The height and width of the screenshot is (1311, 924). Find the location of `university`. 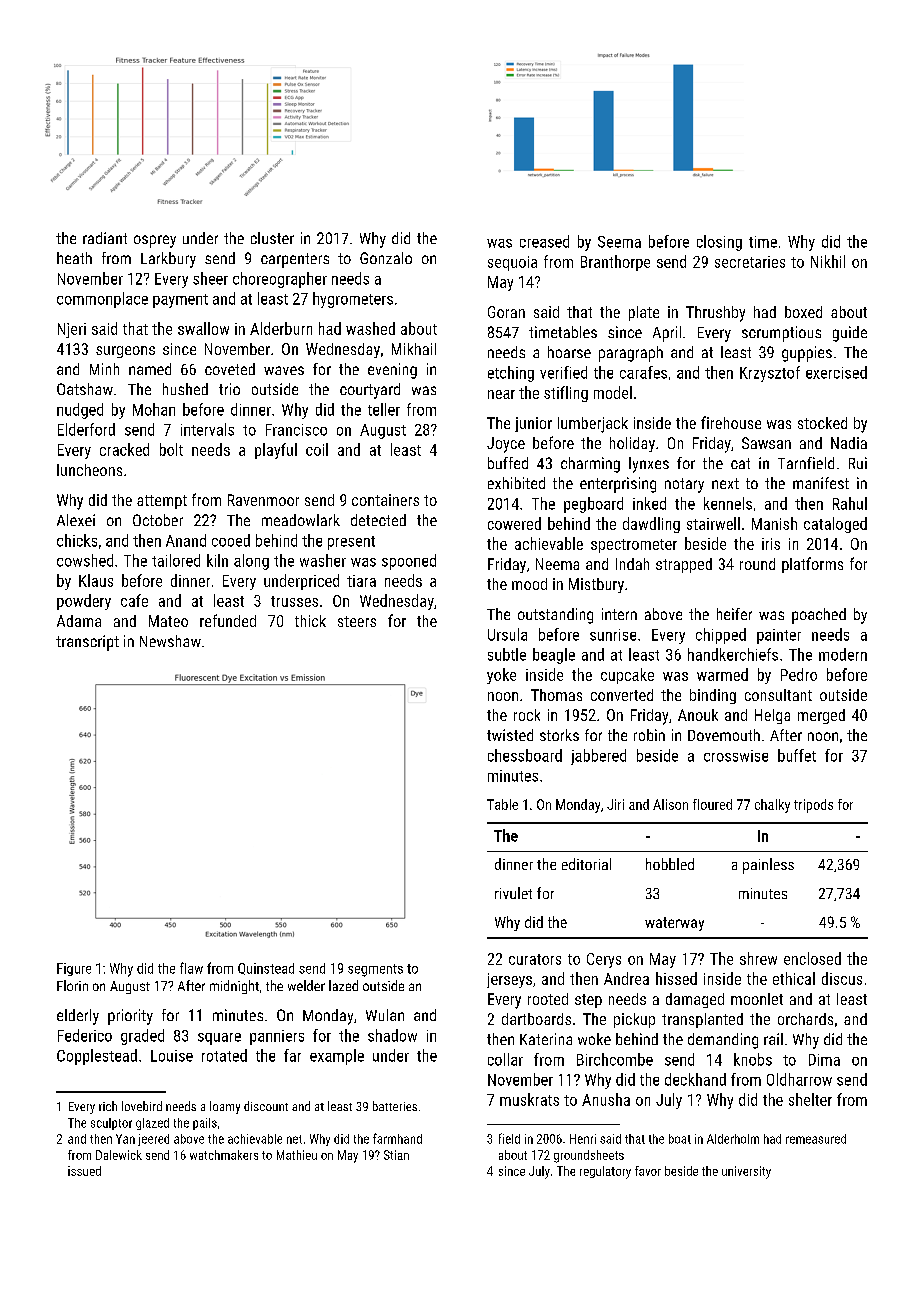

university is located at coordinates (746, 1172).
